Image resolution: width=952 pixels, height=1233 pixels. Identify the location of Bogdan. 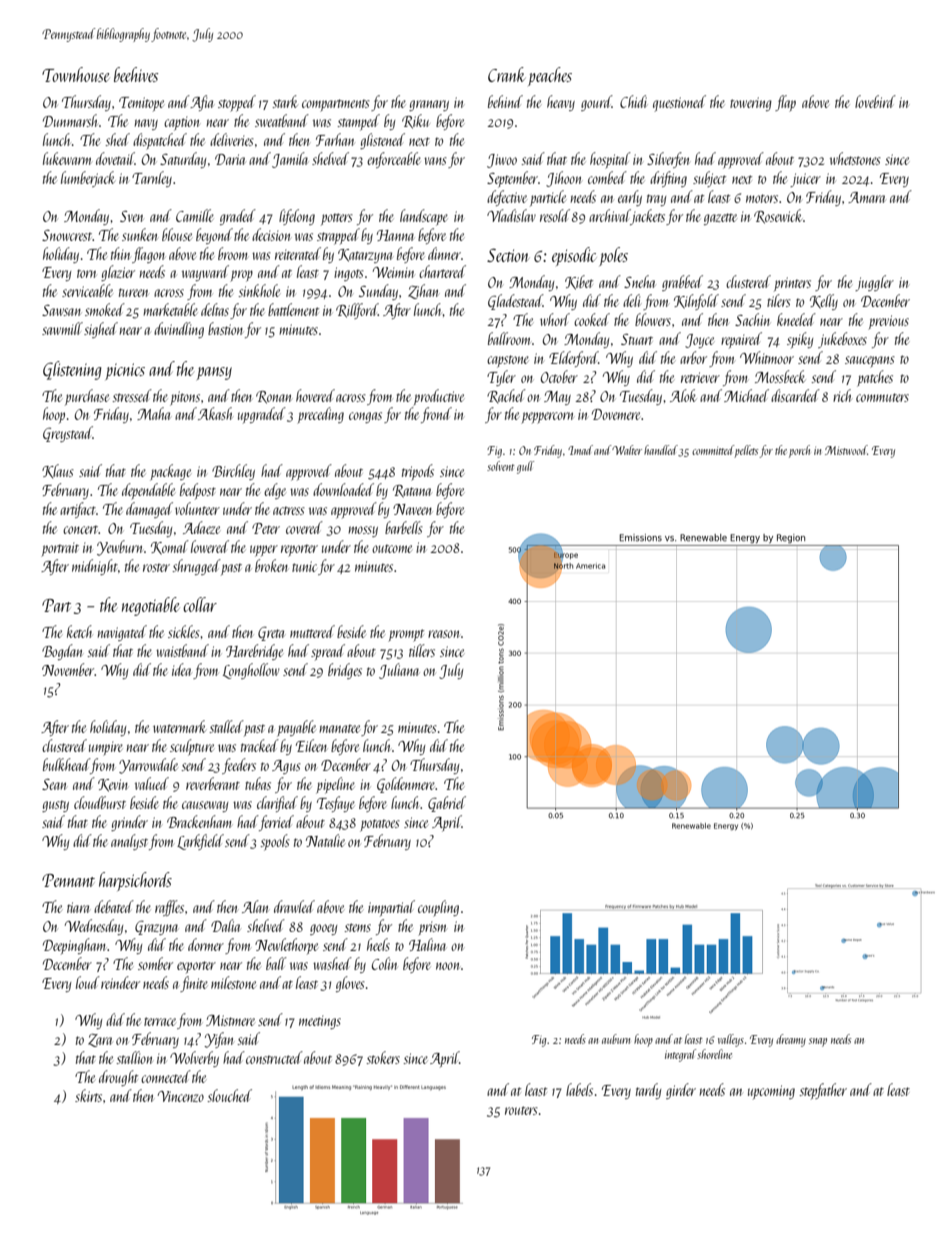
(62, 652).
